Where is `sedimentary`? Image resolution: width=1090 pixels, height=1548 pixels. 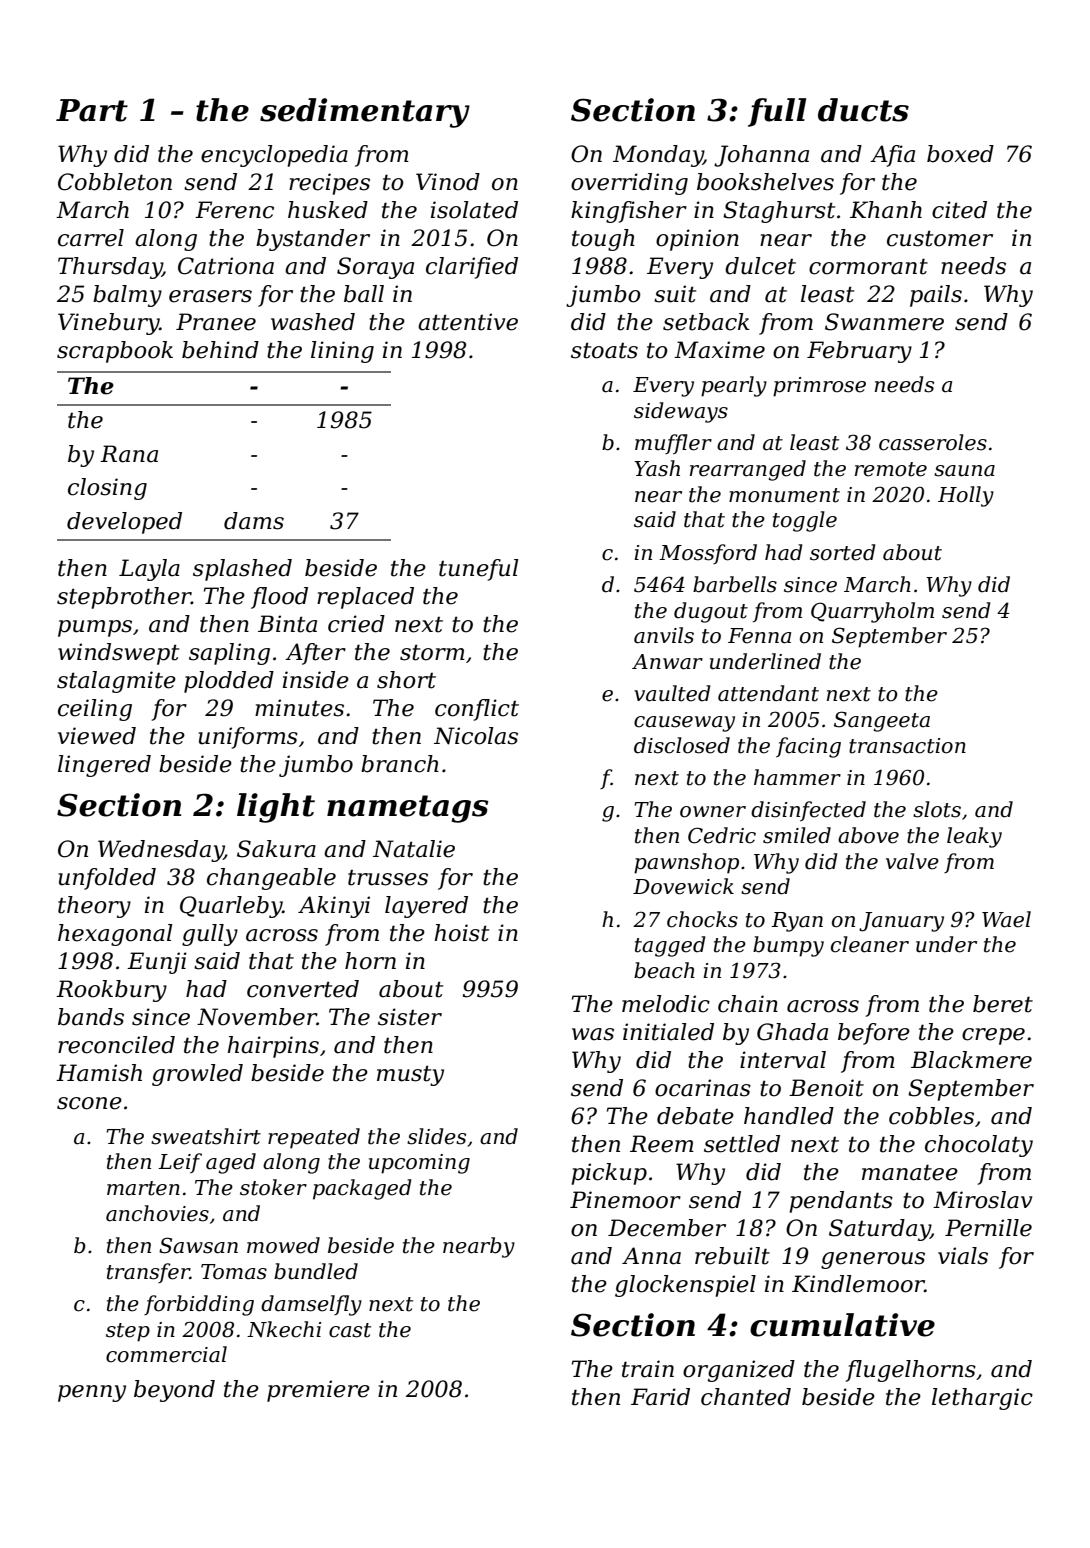 sedimentary is located at coordinates (365, 113).
